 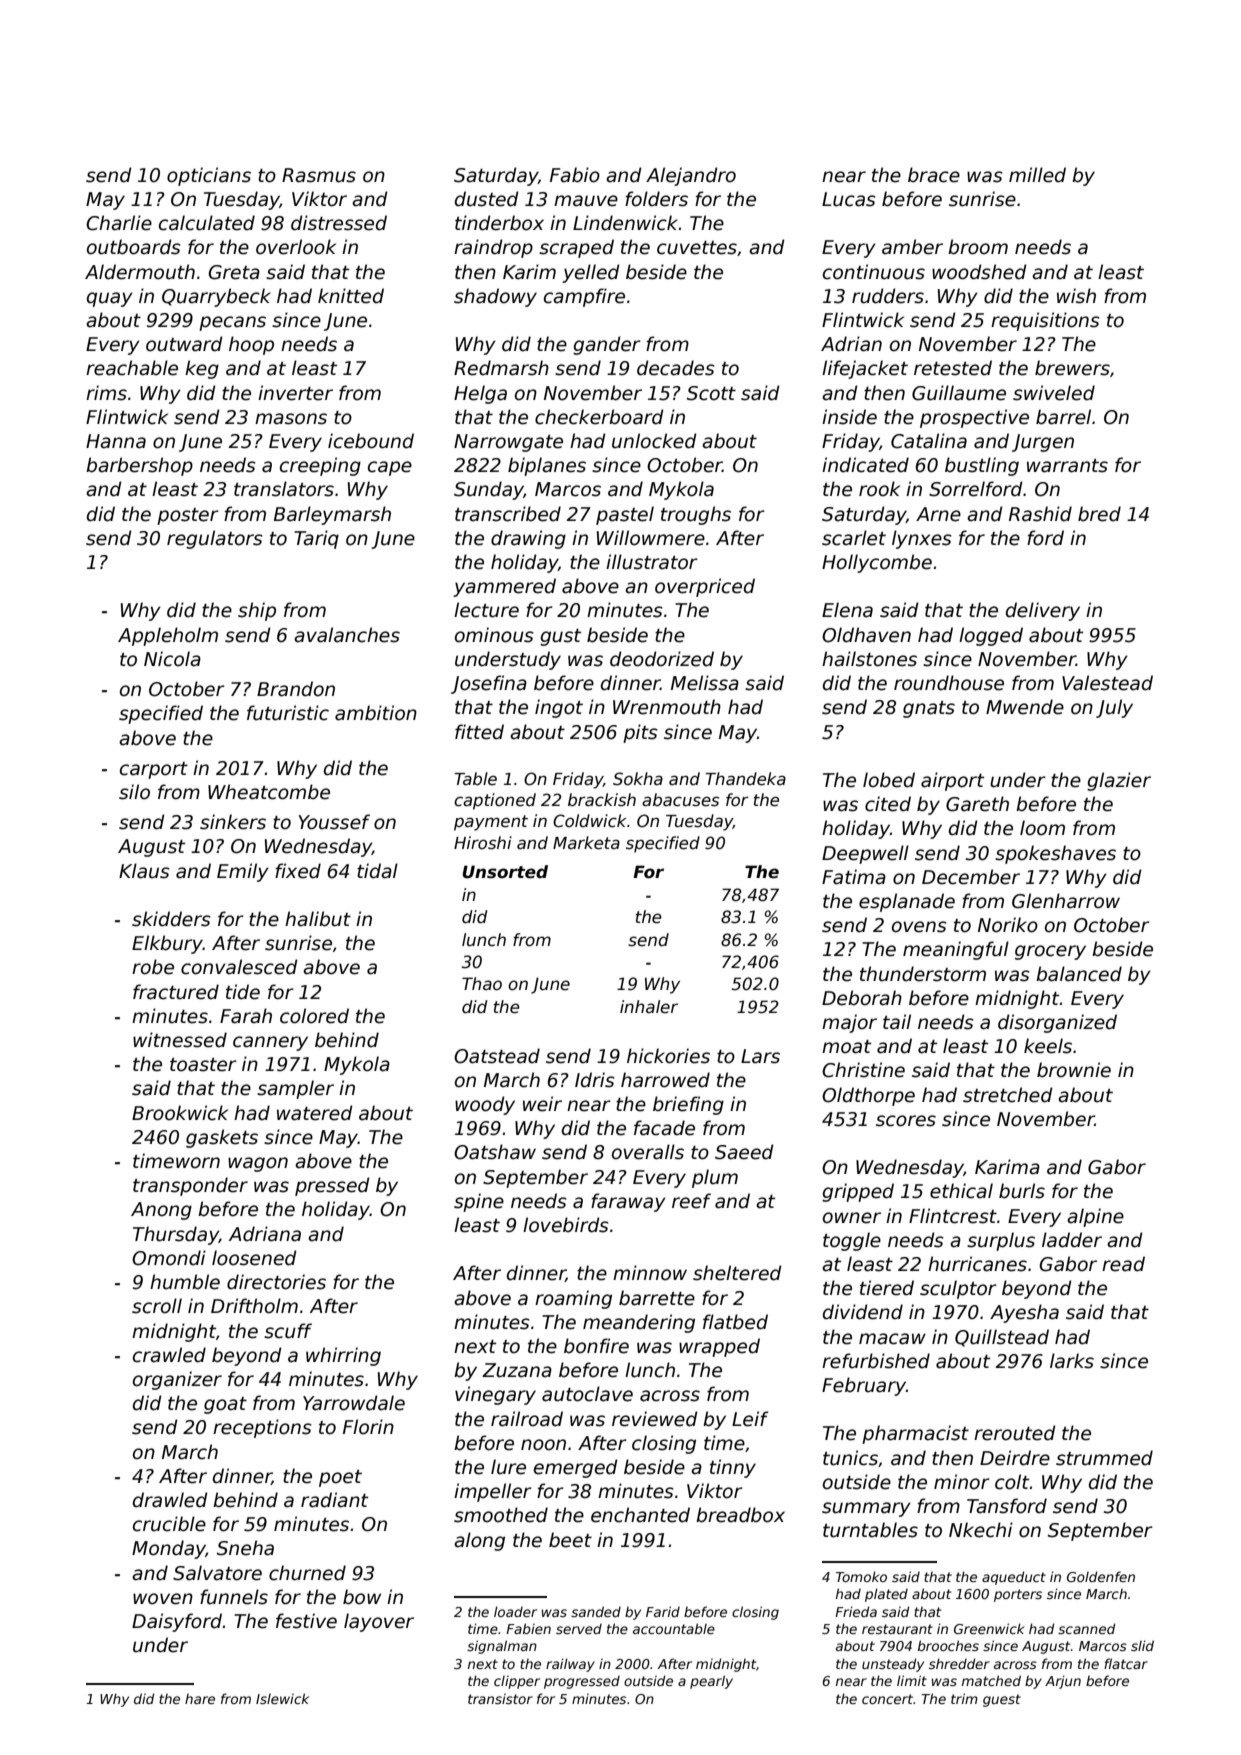 I want to click on quay, so click(x=110, y=299).
